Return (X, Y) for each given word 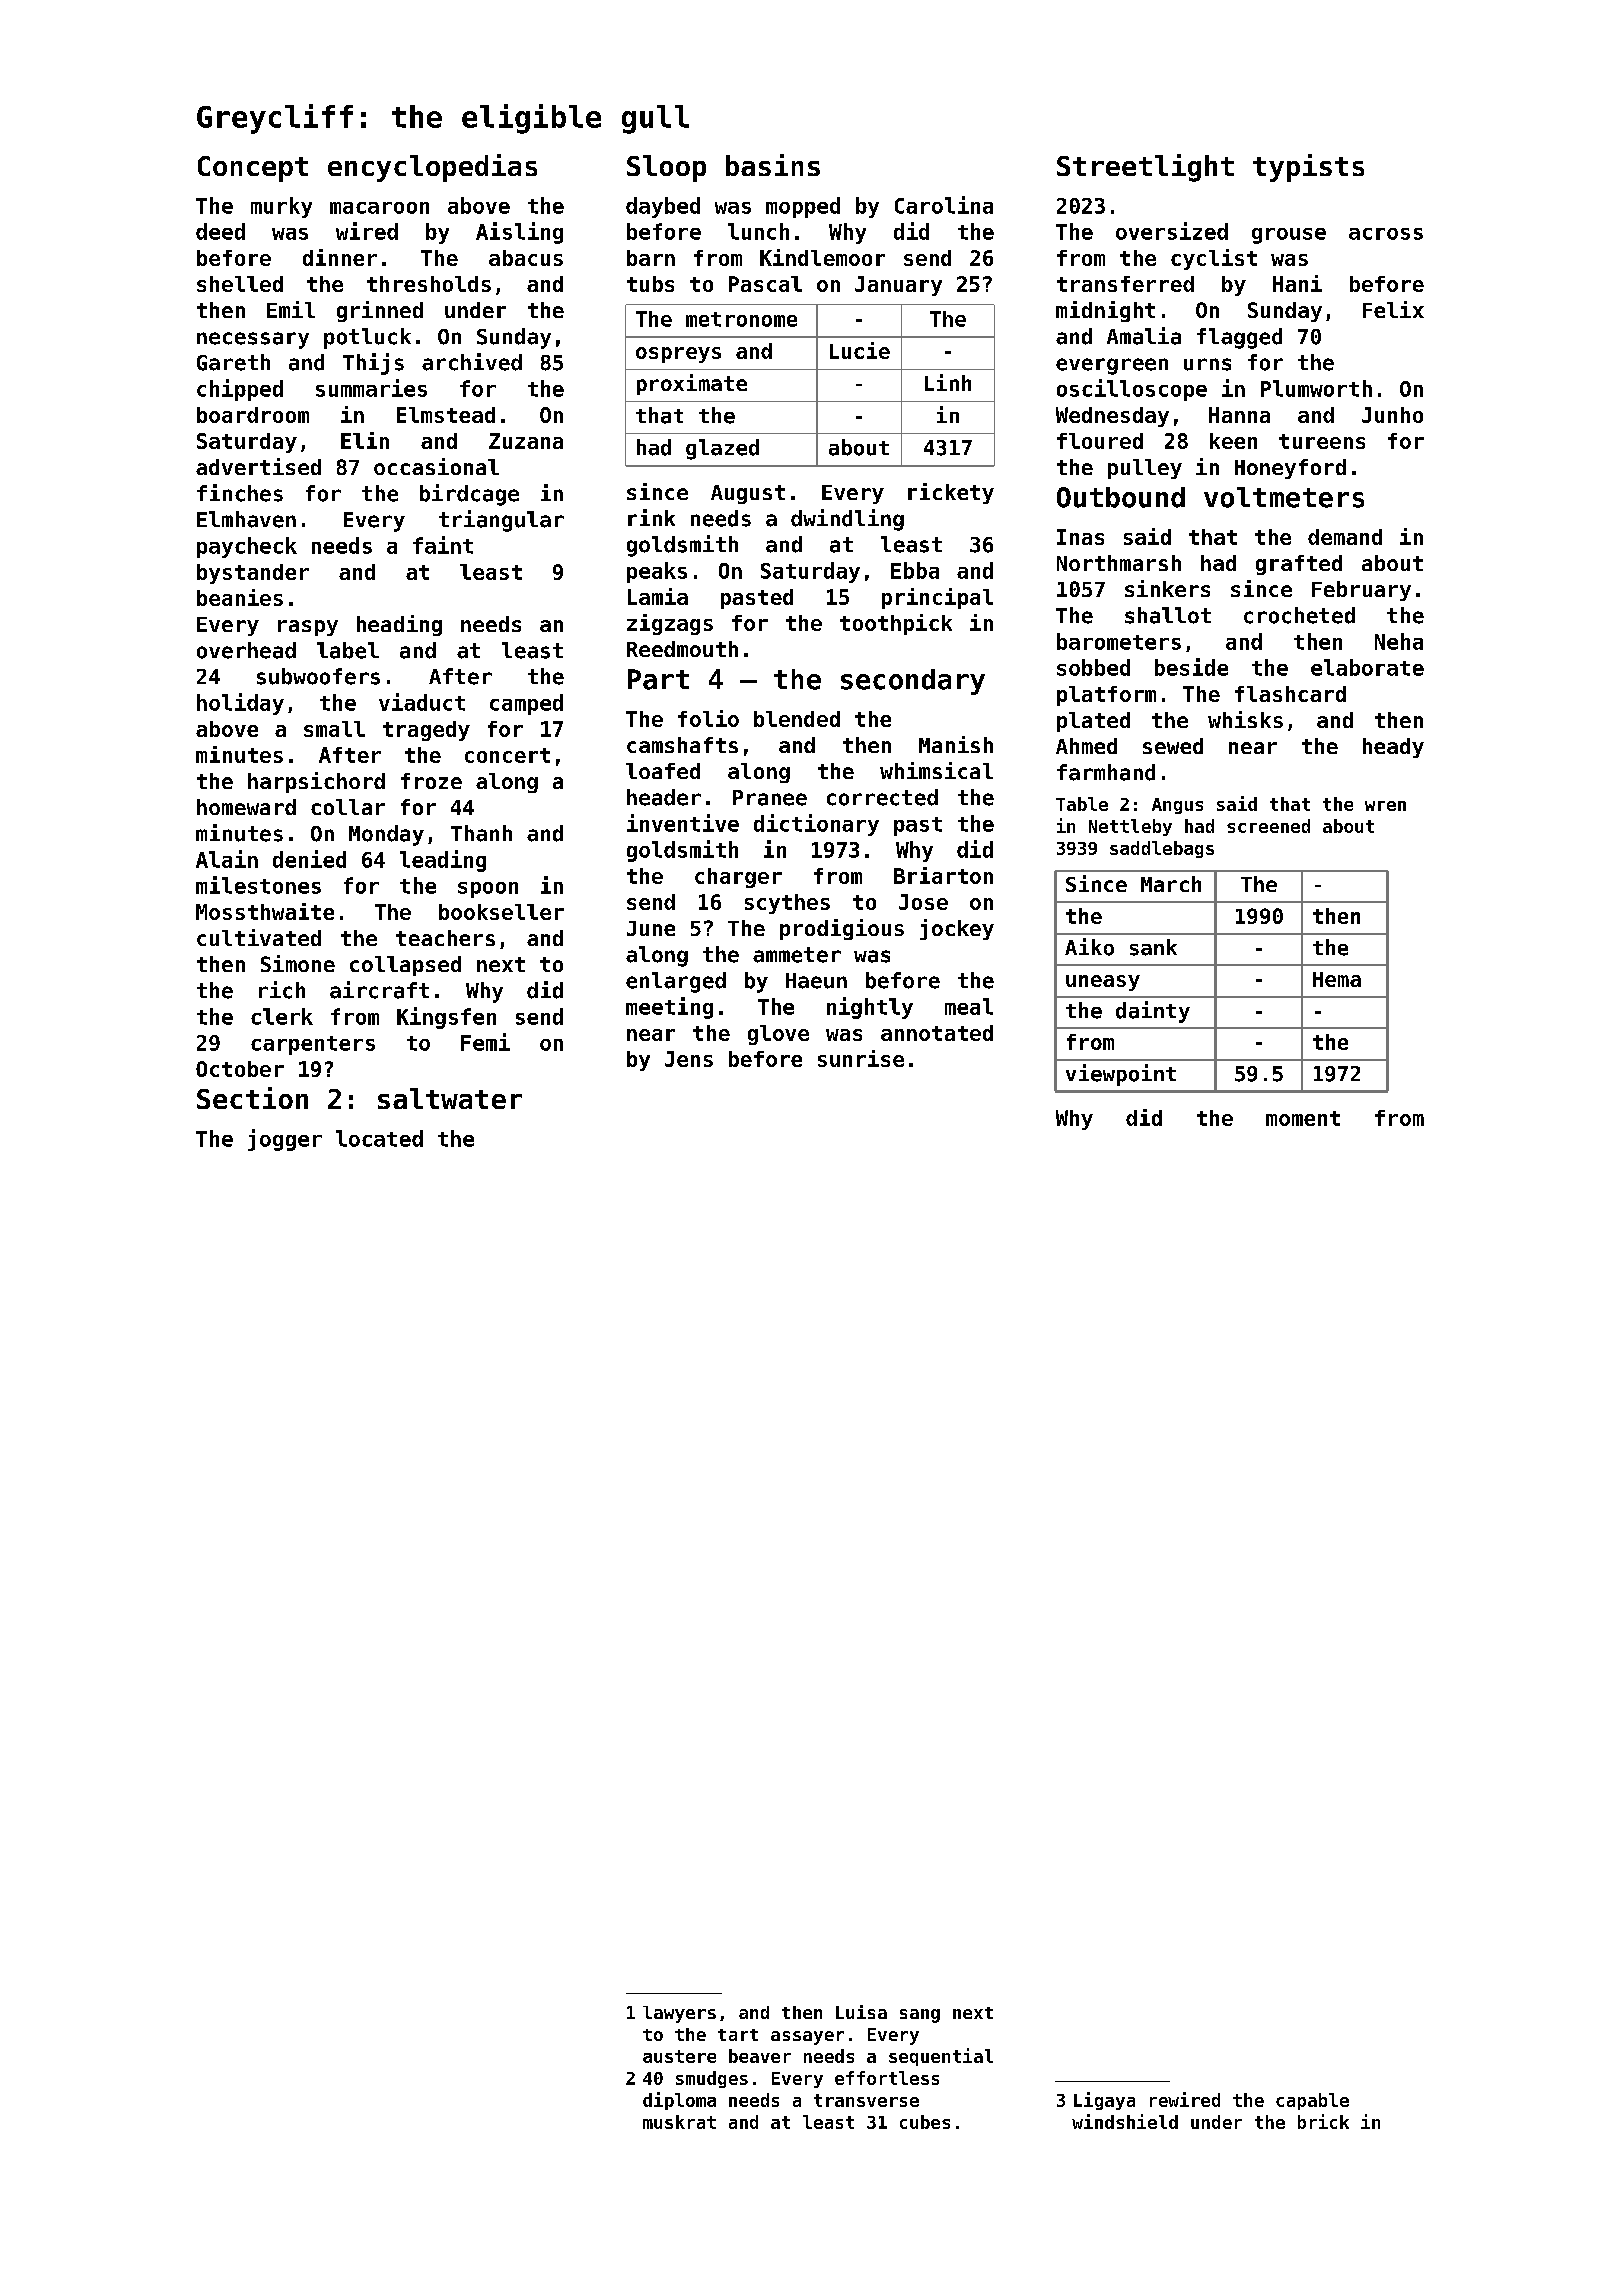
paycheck (247, 547)
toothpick (896, 624)
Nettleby (1130, 827)
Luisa (861, 2012)
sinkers (1167, 588)
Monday (386, 835)
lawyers (679, 2014)
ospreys (678, 355)
